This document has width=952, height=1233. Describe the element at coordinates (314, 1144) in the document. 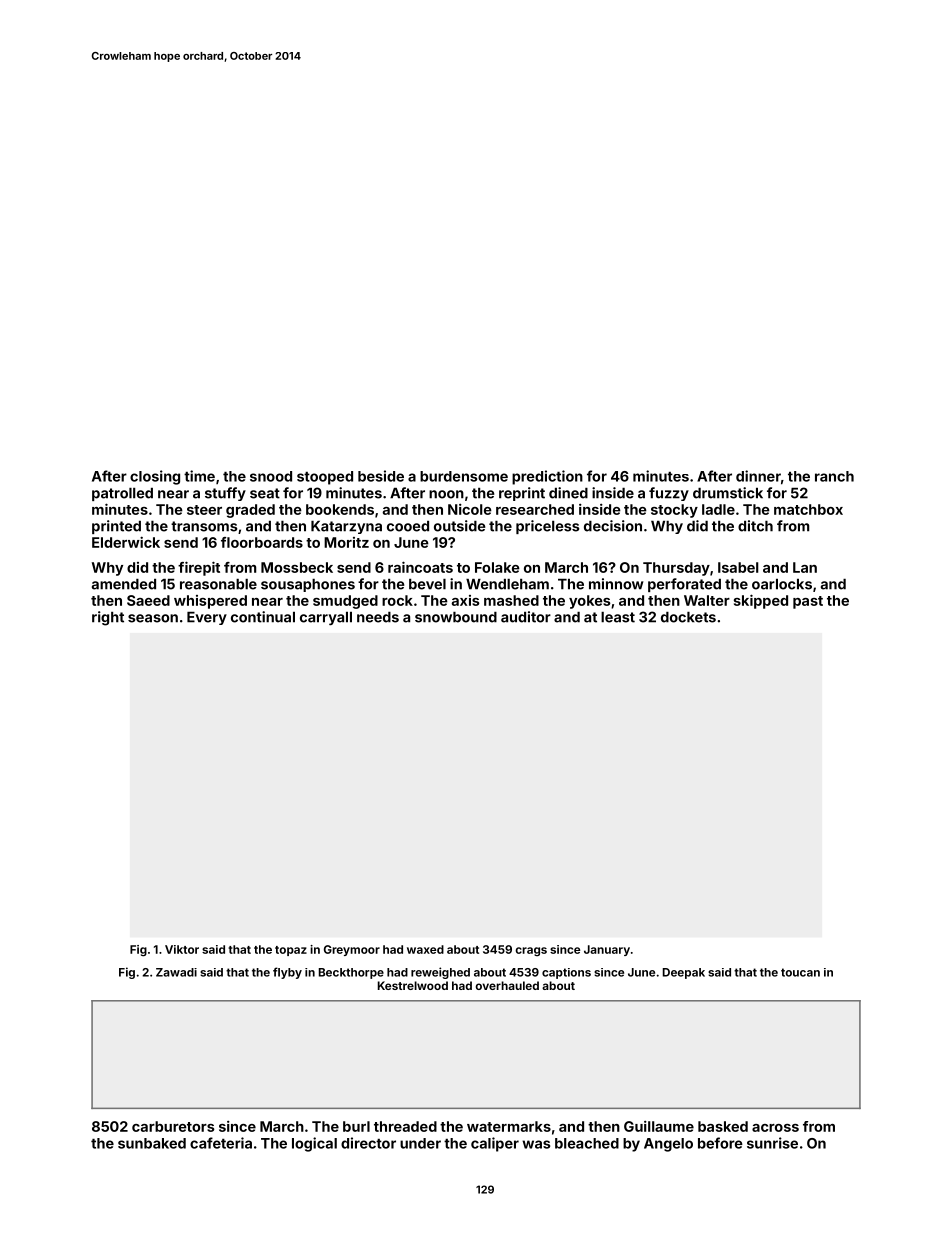

I see `logical` at that location.
